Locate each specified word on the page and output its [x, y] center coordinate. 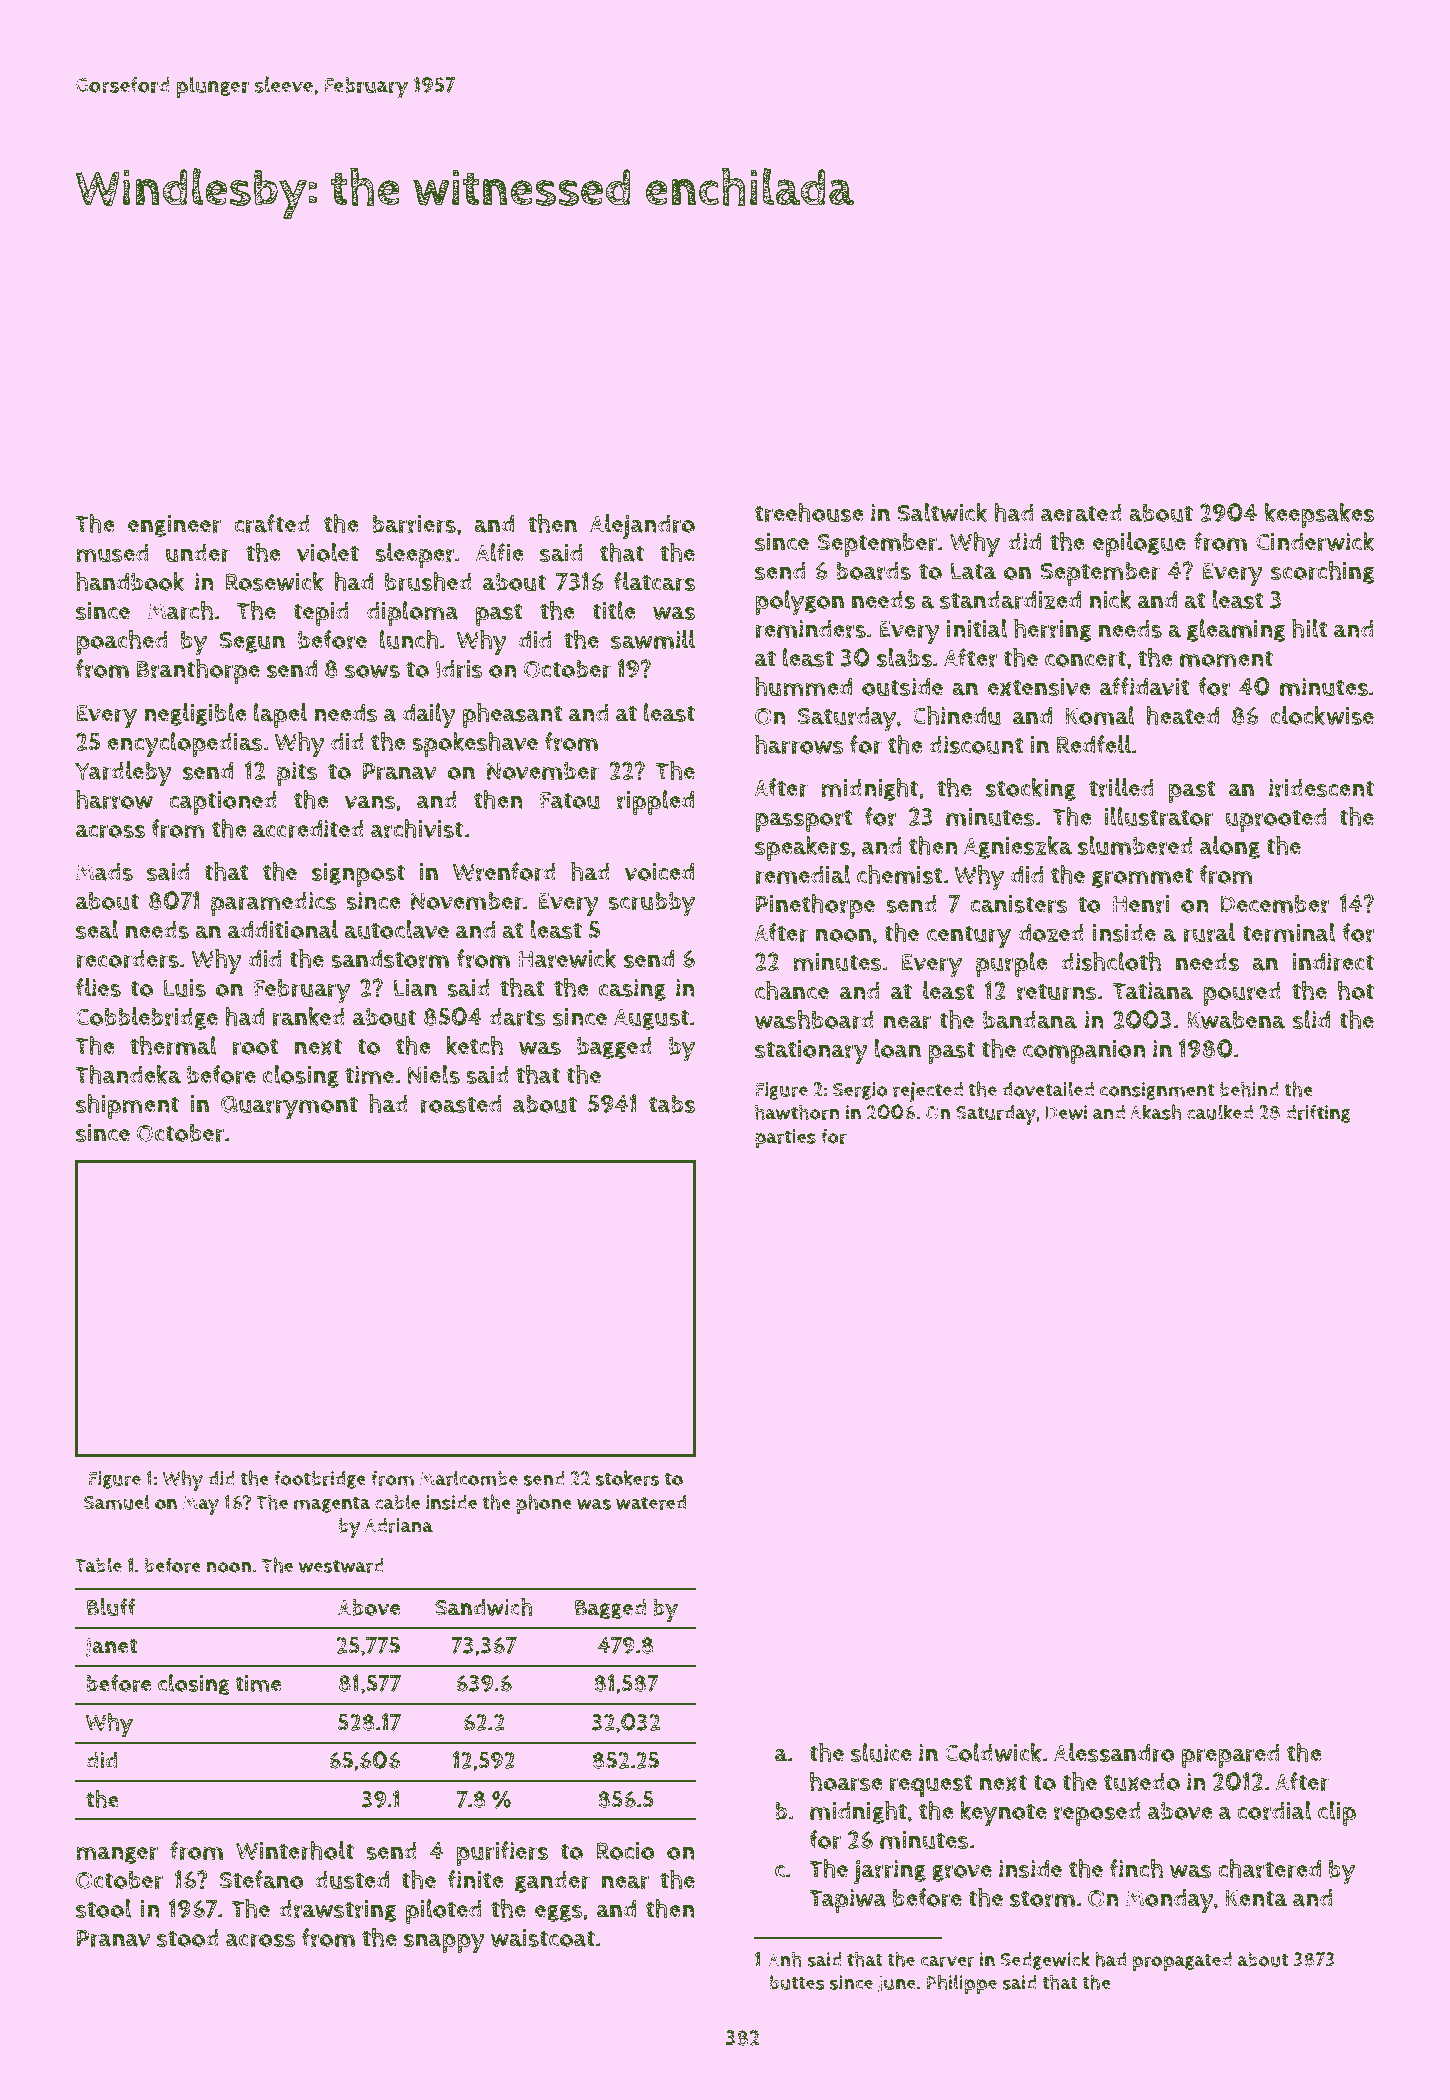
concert [1085, 659]
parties [785, 1139]
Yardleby [123, 774]
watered [651, 1502]
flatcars [654, 582]
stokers [627, 1478]
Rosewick [274, 581]
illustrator [1158, 817]
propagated [1182, 1962]
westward [341, 1565]
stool [104, 1908]
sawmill [653, 639]
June [897, 1984]
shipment [127, 1106]
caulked [1220, 1112]
